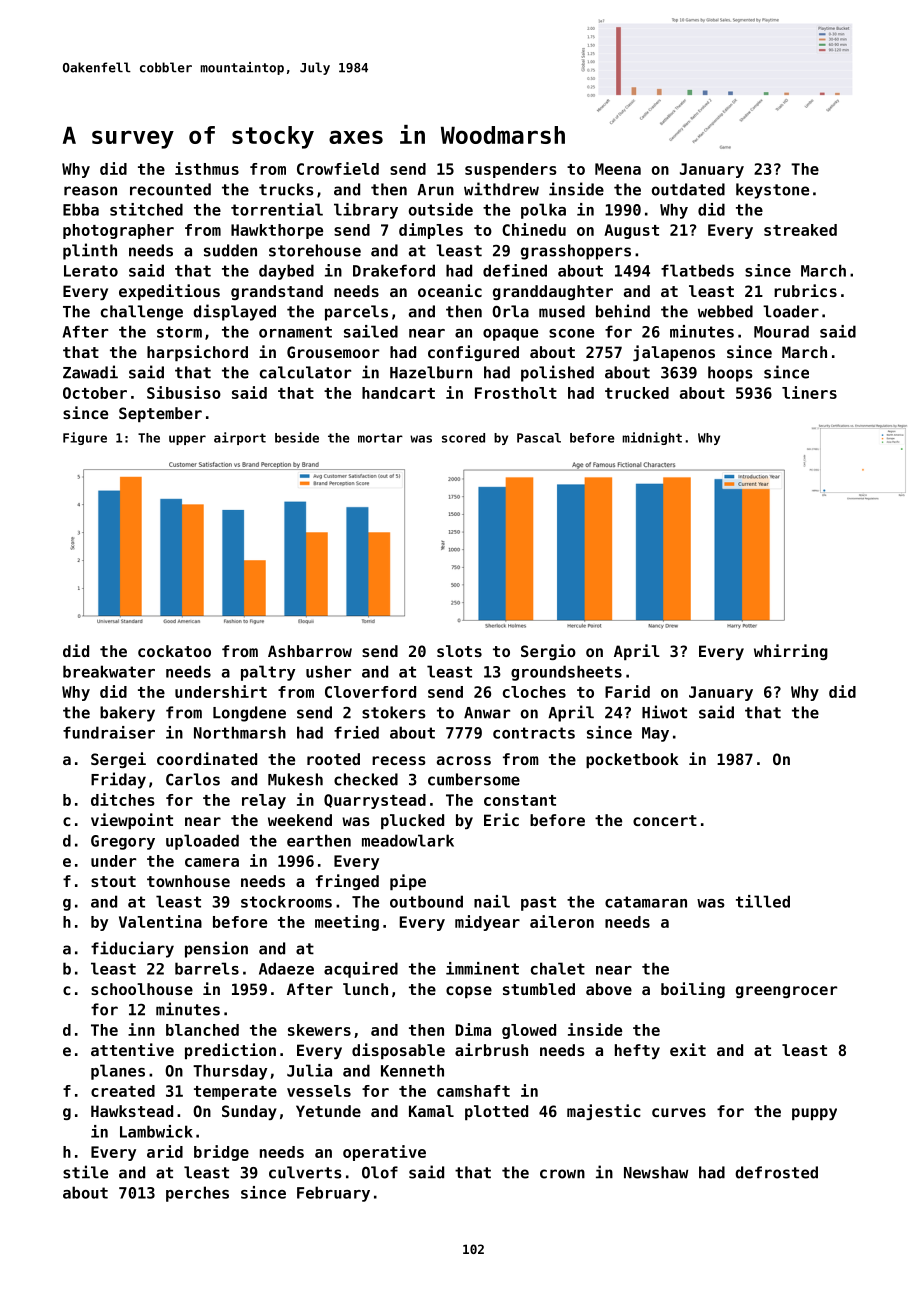 Image resolution: width=924 pixels, height=1308 pixels. Describe the element at coordinates (786, 992) in the image. I see `greengrocer` at that location.
